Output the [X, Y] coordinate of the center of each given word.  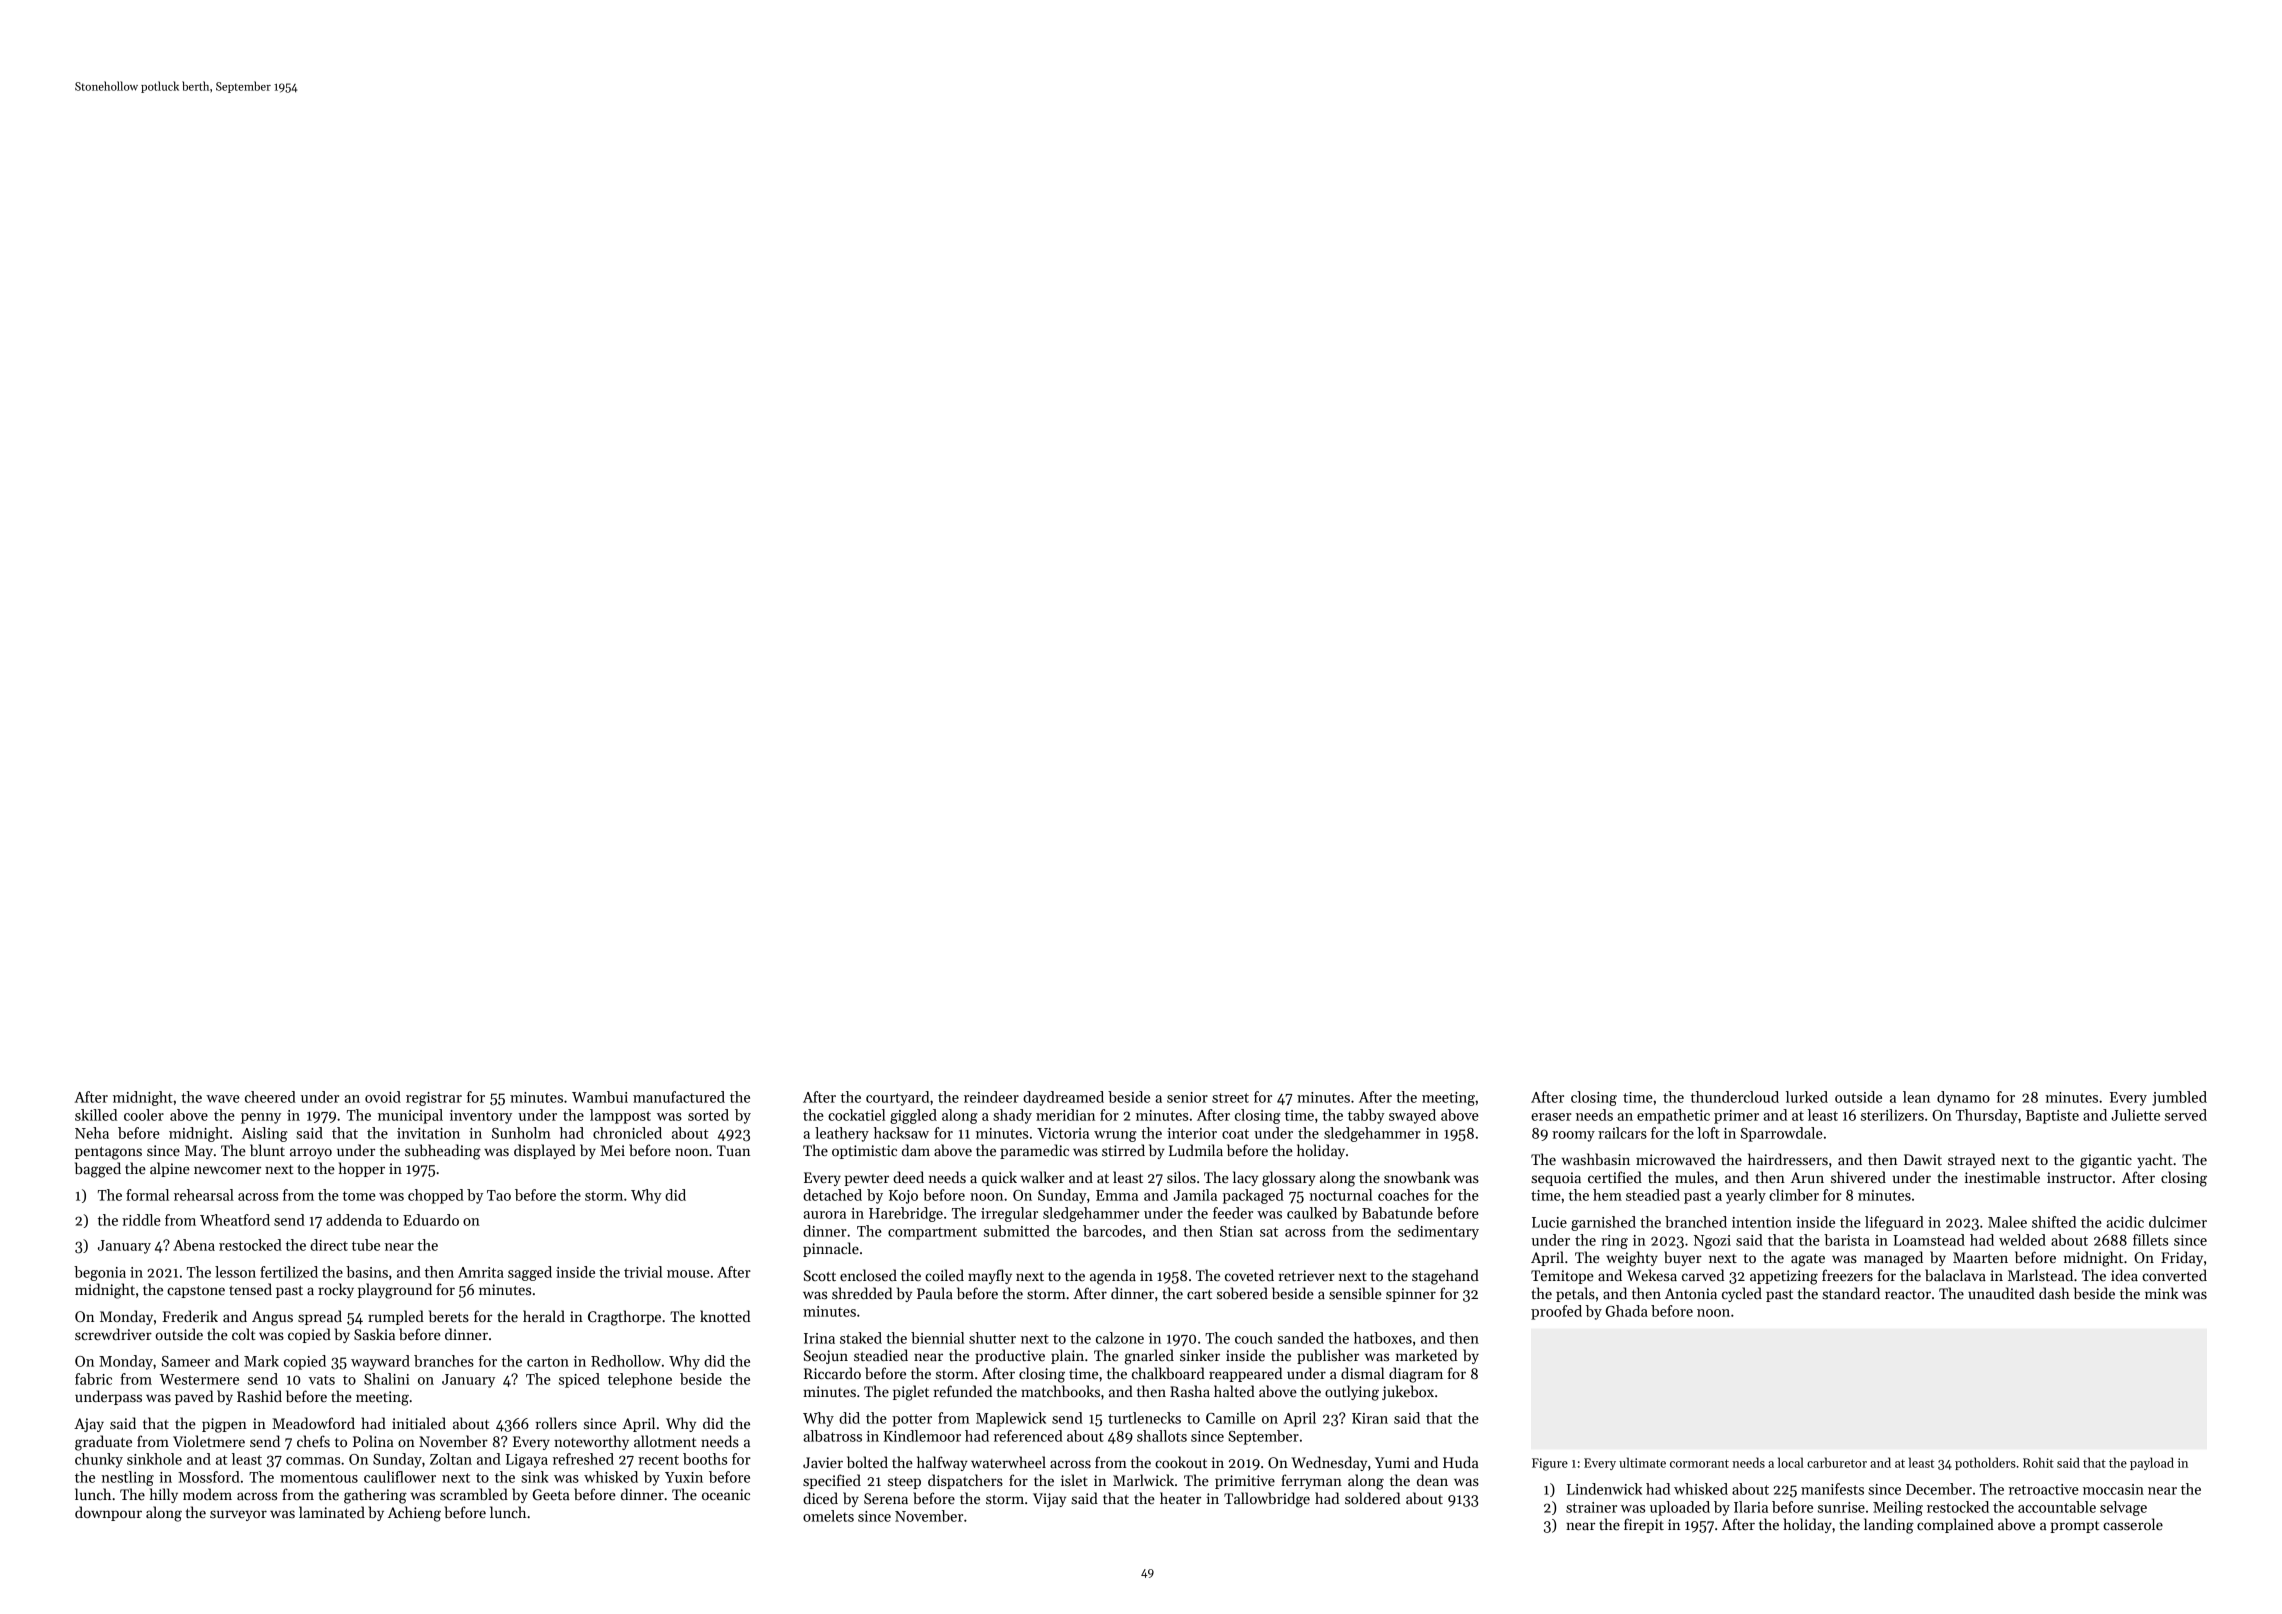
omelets [828, 1516]
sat [1269, 1232]
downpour [108, 1513]
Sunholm [521, 1133]
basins [367, 1272]
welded [2022, 1240]
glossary [1289, 1179]
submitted [1017, 1231]
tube [366, 1245]
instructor [2079, 1177]
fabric [93, 1379]
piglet [911, 1393]
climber [1794, 1195]
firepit [1644, 1525]
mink [2162, 1293]
